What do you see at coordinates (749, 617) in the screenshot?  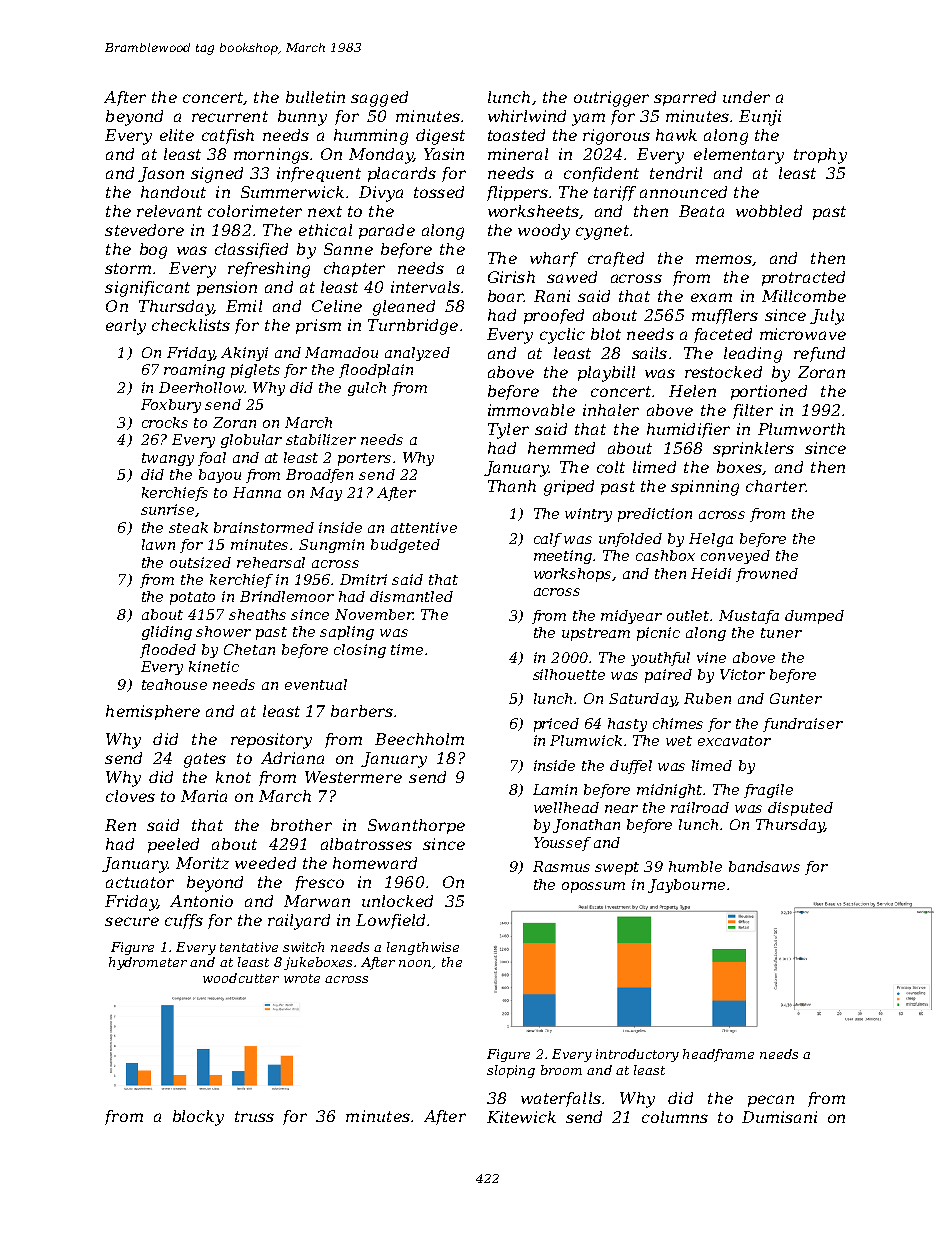 I see `Mustafa` at bounding box center [749, 617].
